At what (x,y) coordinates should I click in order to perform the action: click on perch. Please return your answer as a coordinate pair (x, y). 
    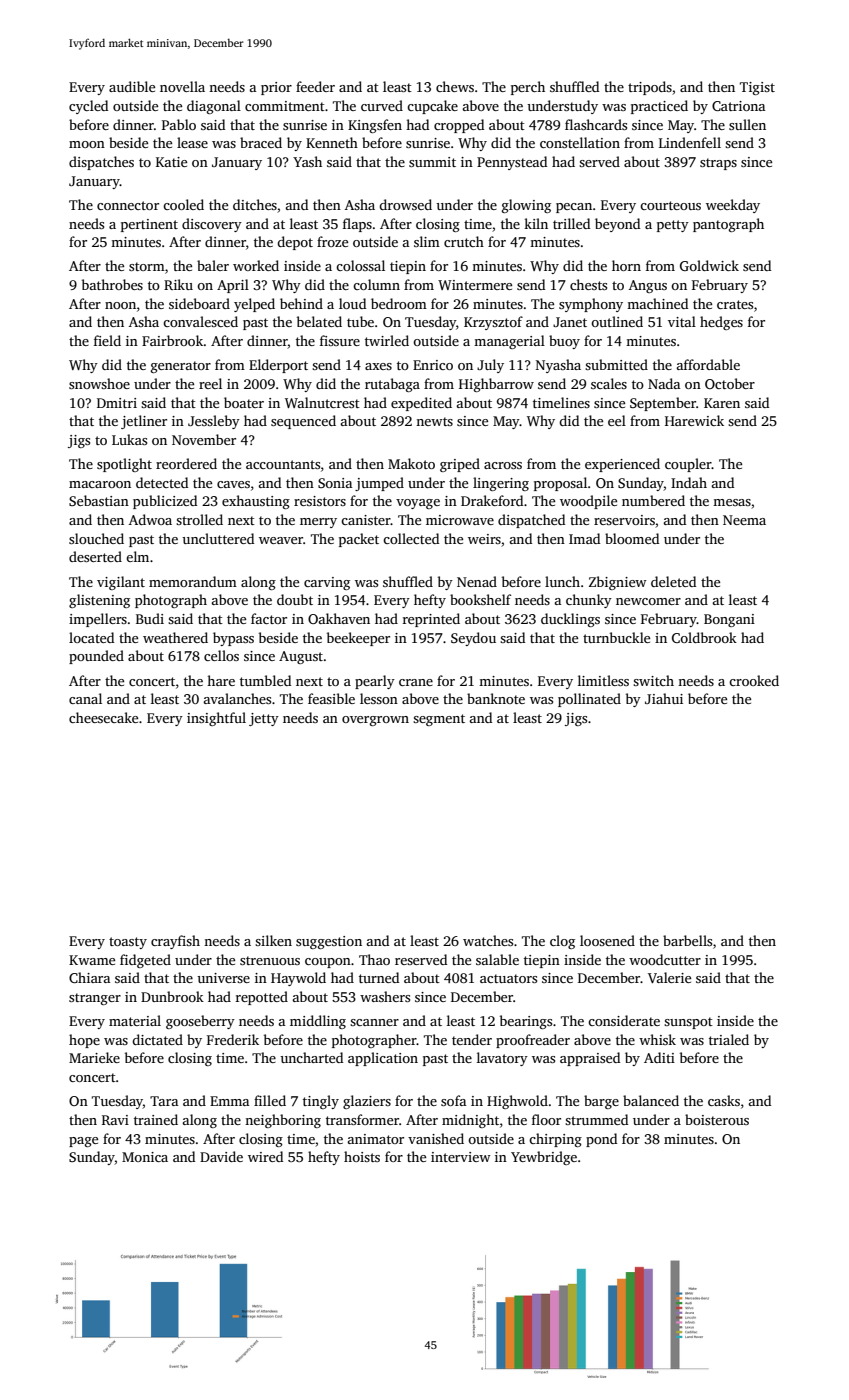
    Looking at the image, I should click on (528, 88).
